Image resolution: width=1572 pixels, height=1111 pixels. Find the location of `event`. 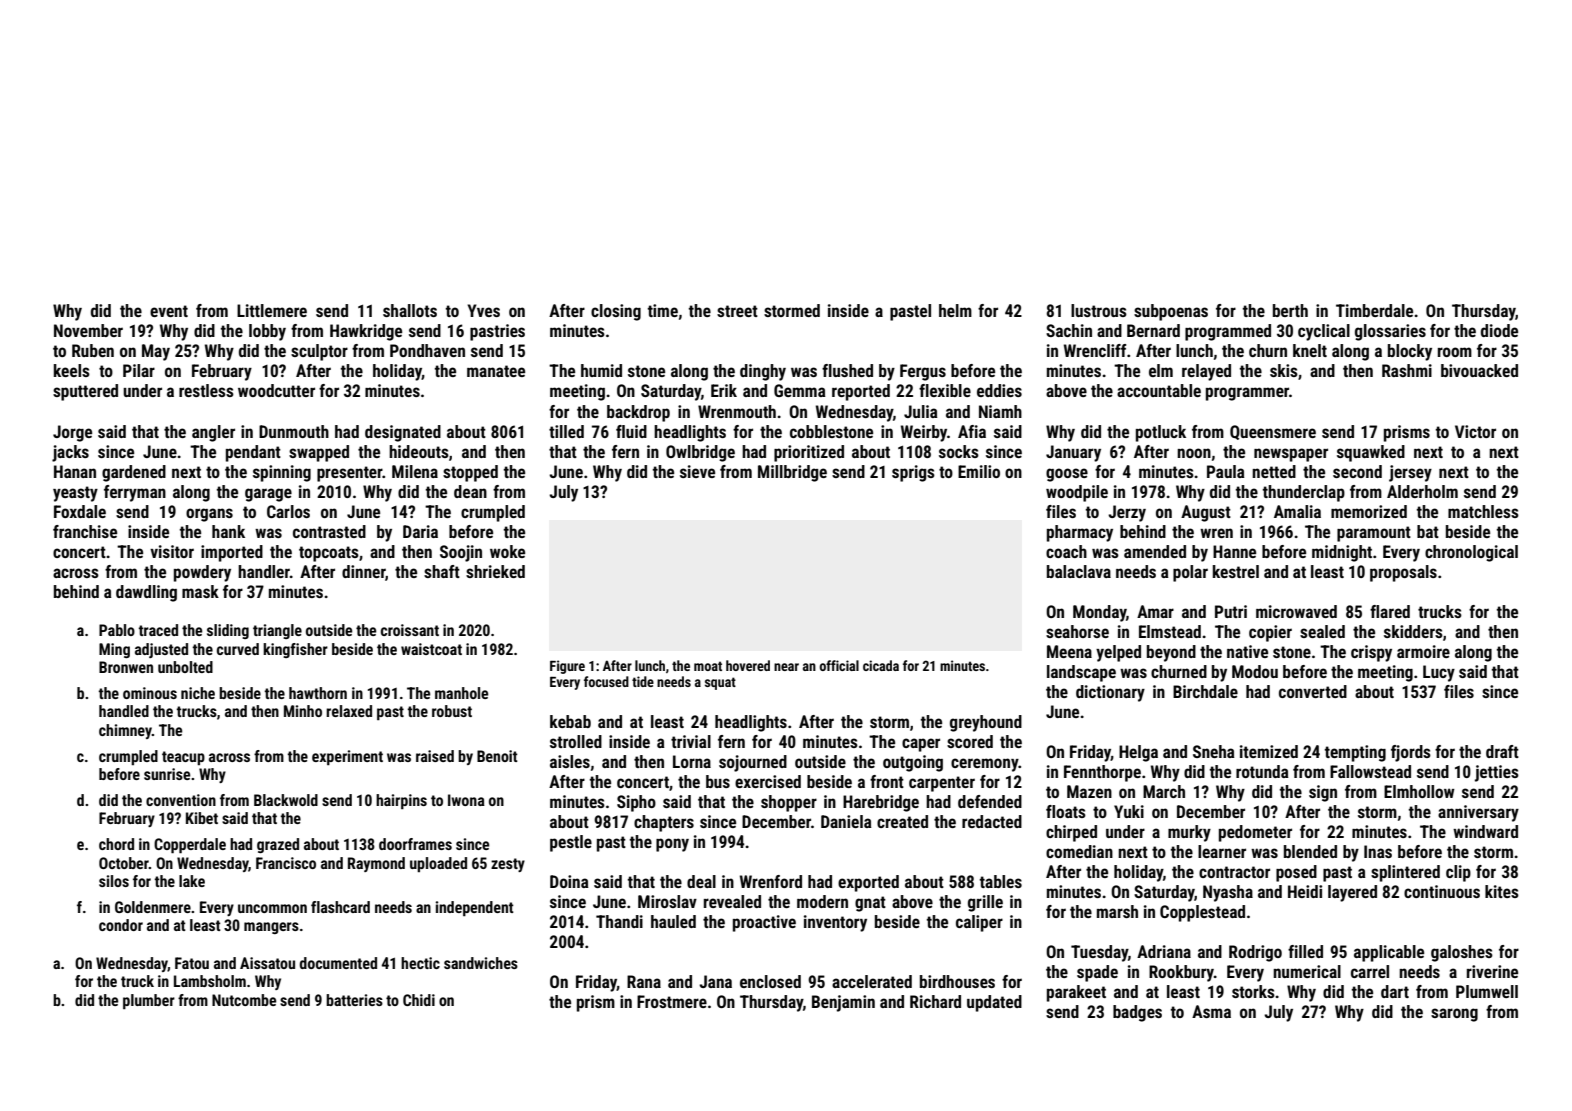

event is located at coordinates (169, 311).
